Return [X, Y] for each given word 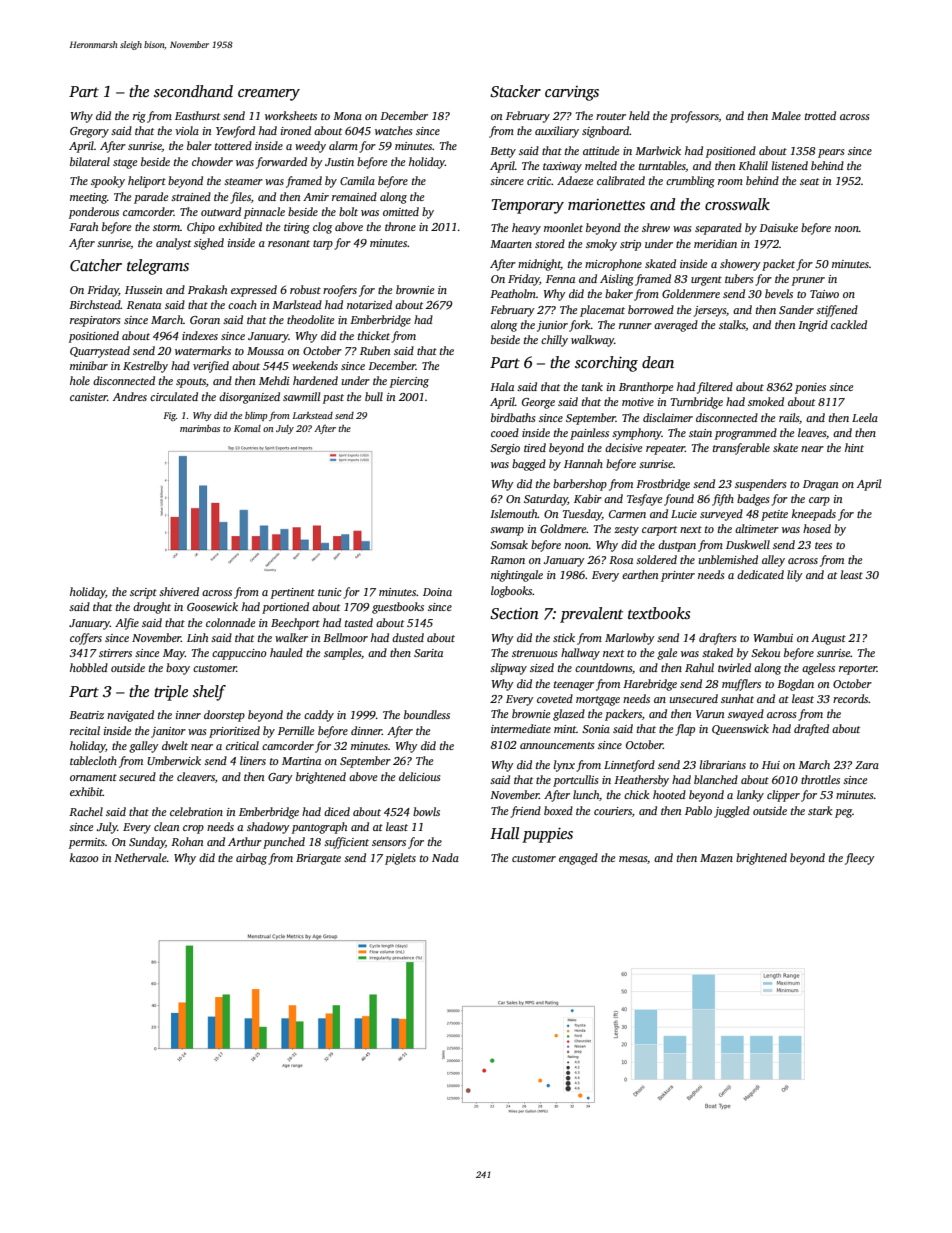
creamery [269, 95]
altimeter [757, 528]
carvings [572, 93]
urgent [706, 281]
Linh [197, 637]
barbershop [580, 485]
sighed [209, 244]
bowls [426, 811]
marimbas [200, 428]
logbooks [512, 592]
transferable [741, 449]
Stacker [515, 91]
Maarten [511, 244]
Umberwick [174, 760]
